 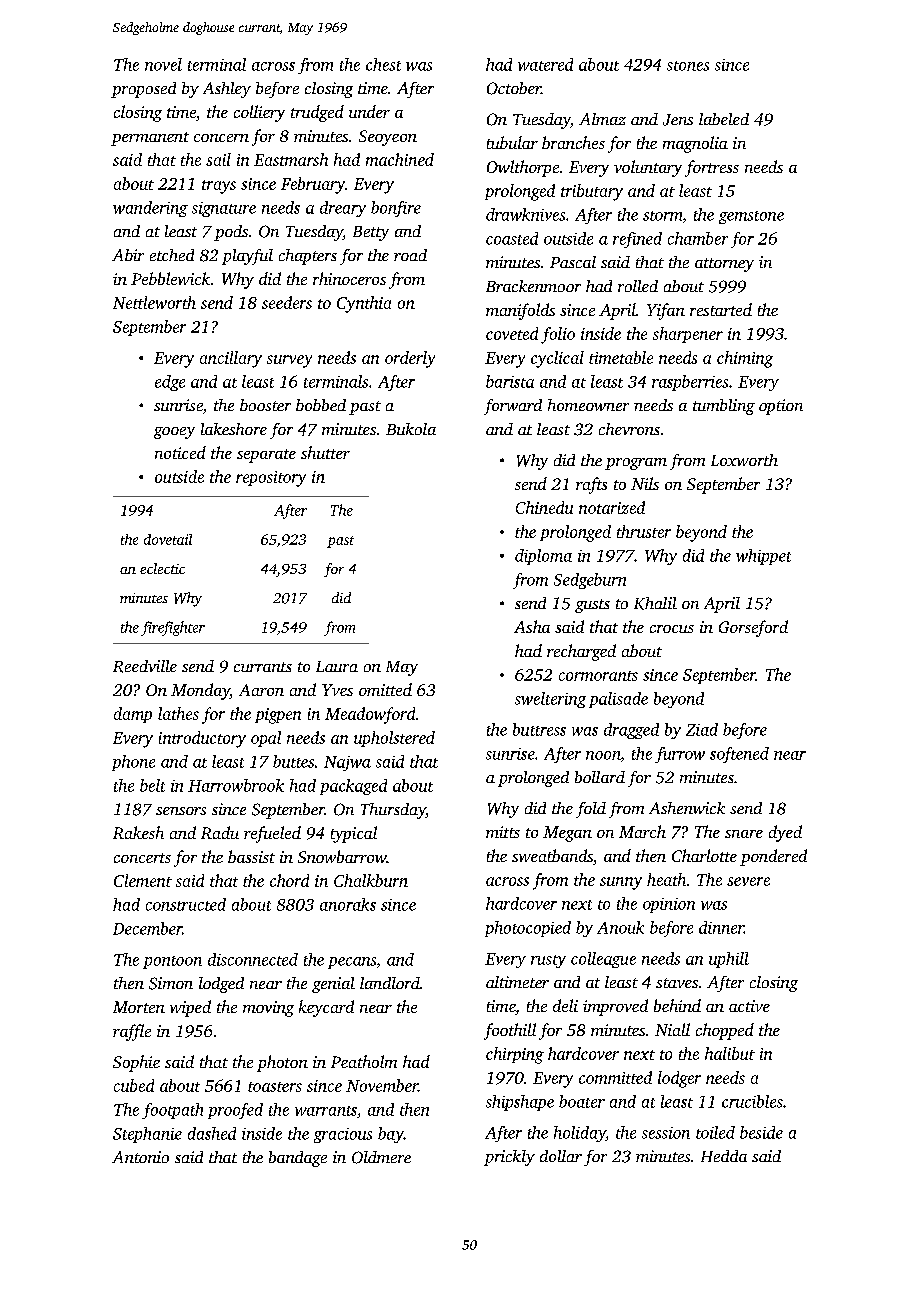 What do you see at coordinates (289, 361) in the screenshot?
I see `survey` at bounding box center [289, 361].
